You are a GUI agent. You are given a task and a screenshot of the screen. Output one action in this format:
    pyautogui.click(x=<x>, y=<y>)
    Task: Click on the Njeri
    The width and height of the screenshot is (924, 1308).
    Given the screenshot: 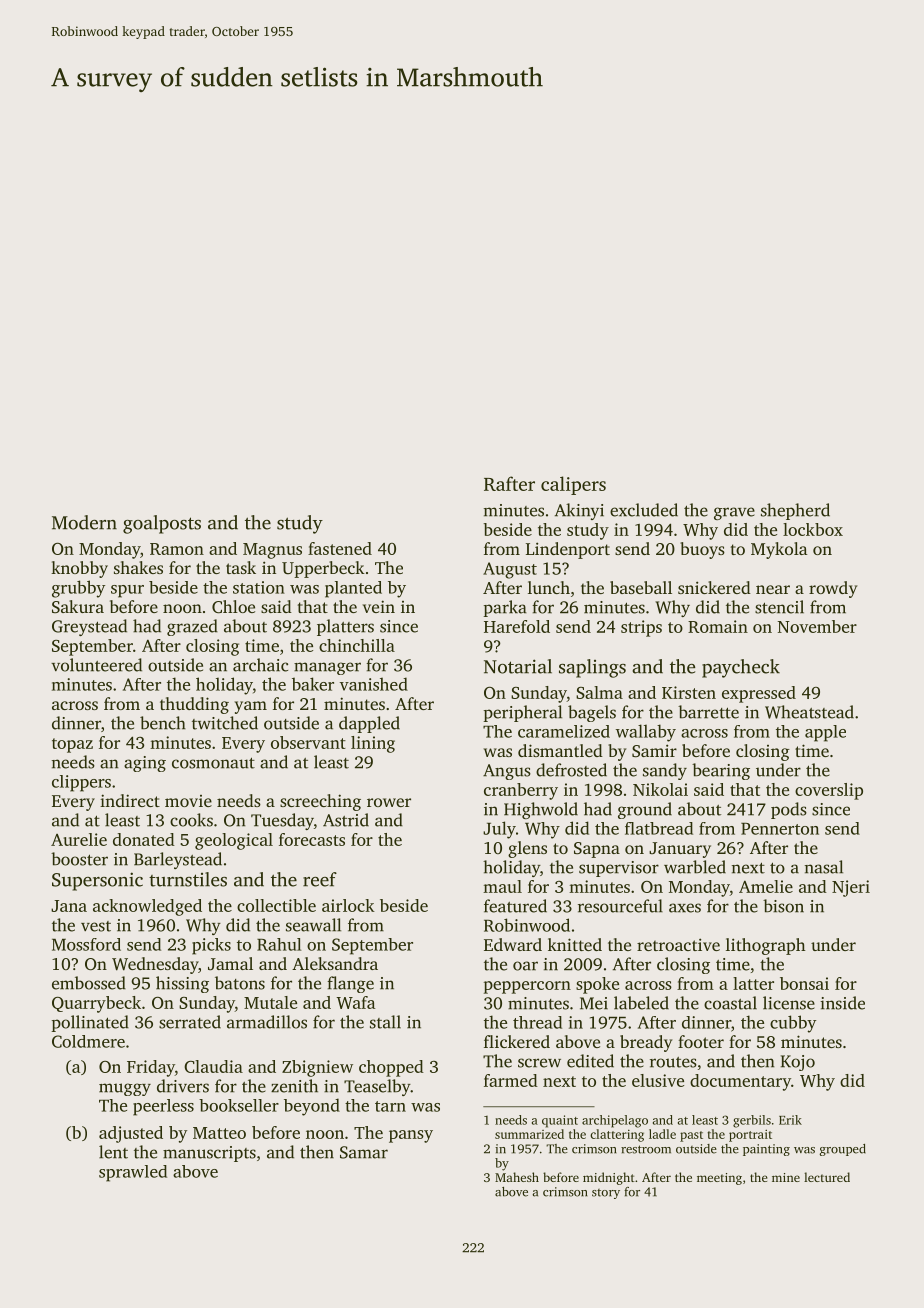 What is the action you would take?
    pyautogui.click(x=851, y=888)
